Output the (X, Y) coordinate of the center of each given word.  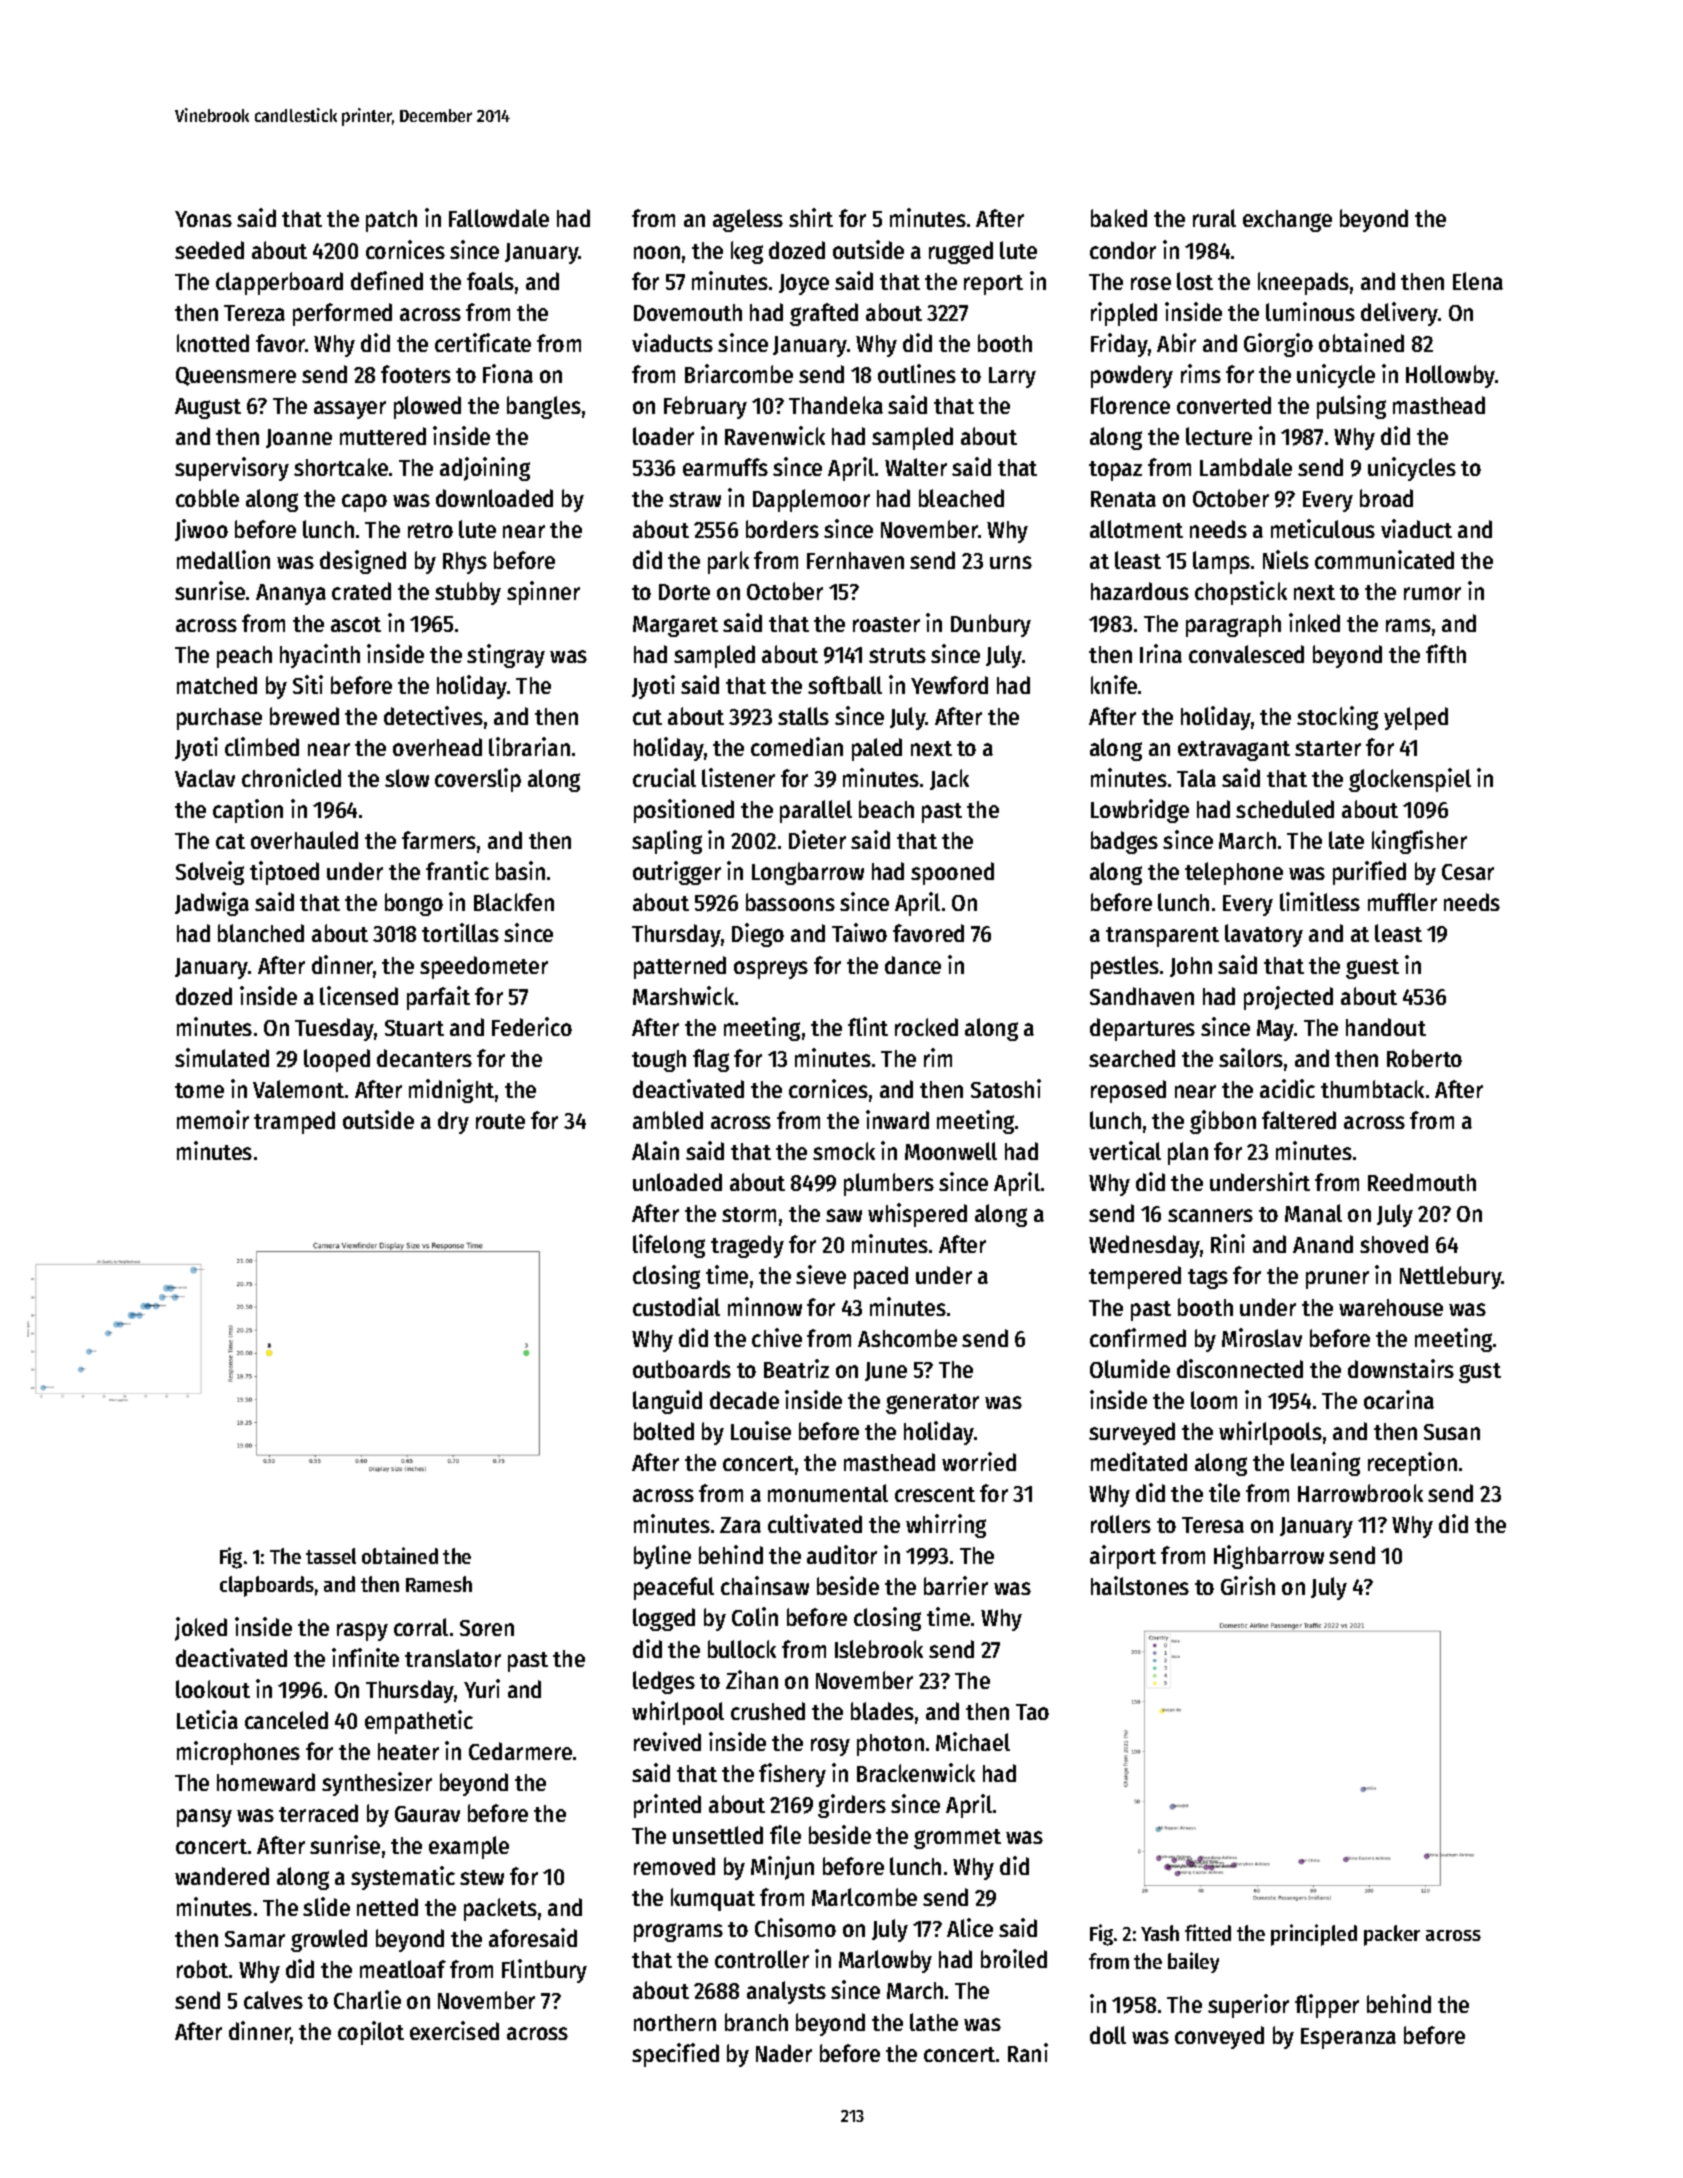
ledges (664, 1682)
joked (201, 1629)
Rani (1028, 2052)
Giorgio (1278, 345)
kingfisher (1419, 842)
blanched (261, 933)
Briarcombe (739, 373)
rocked (926, 1027)
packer (1392, 1935)
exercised (454, 2030)
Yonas (203, 219)
